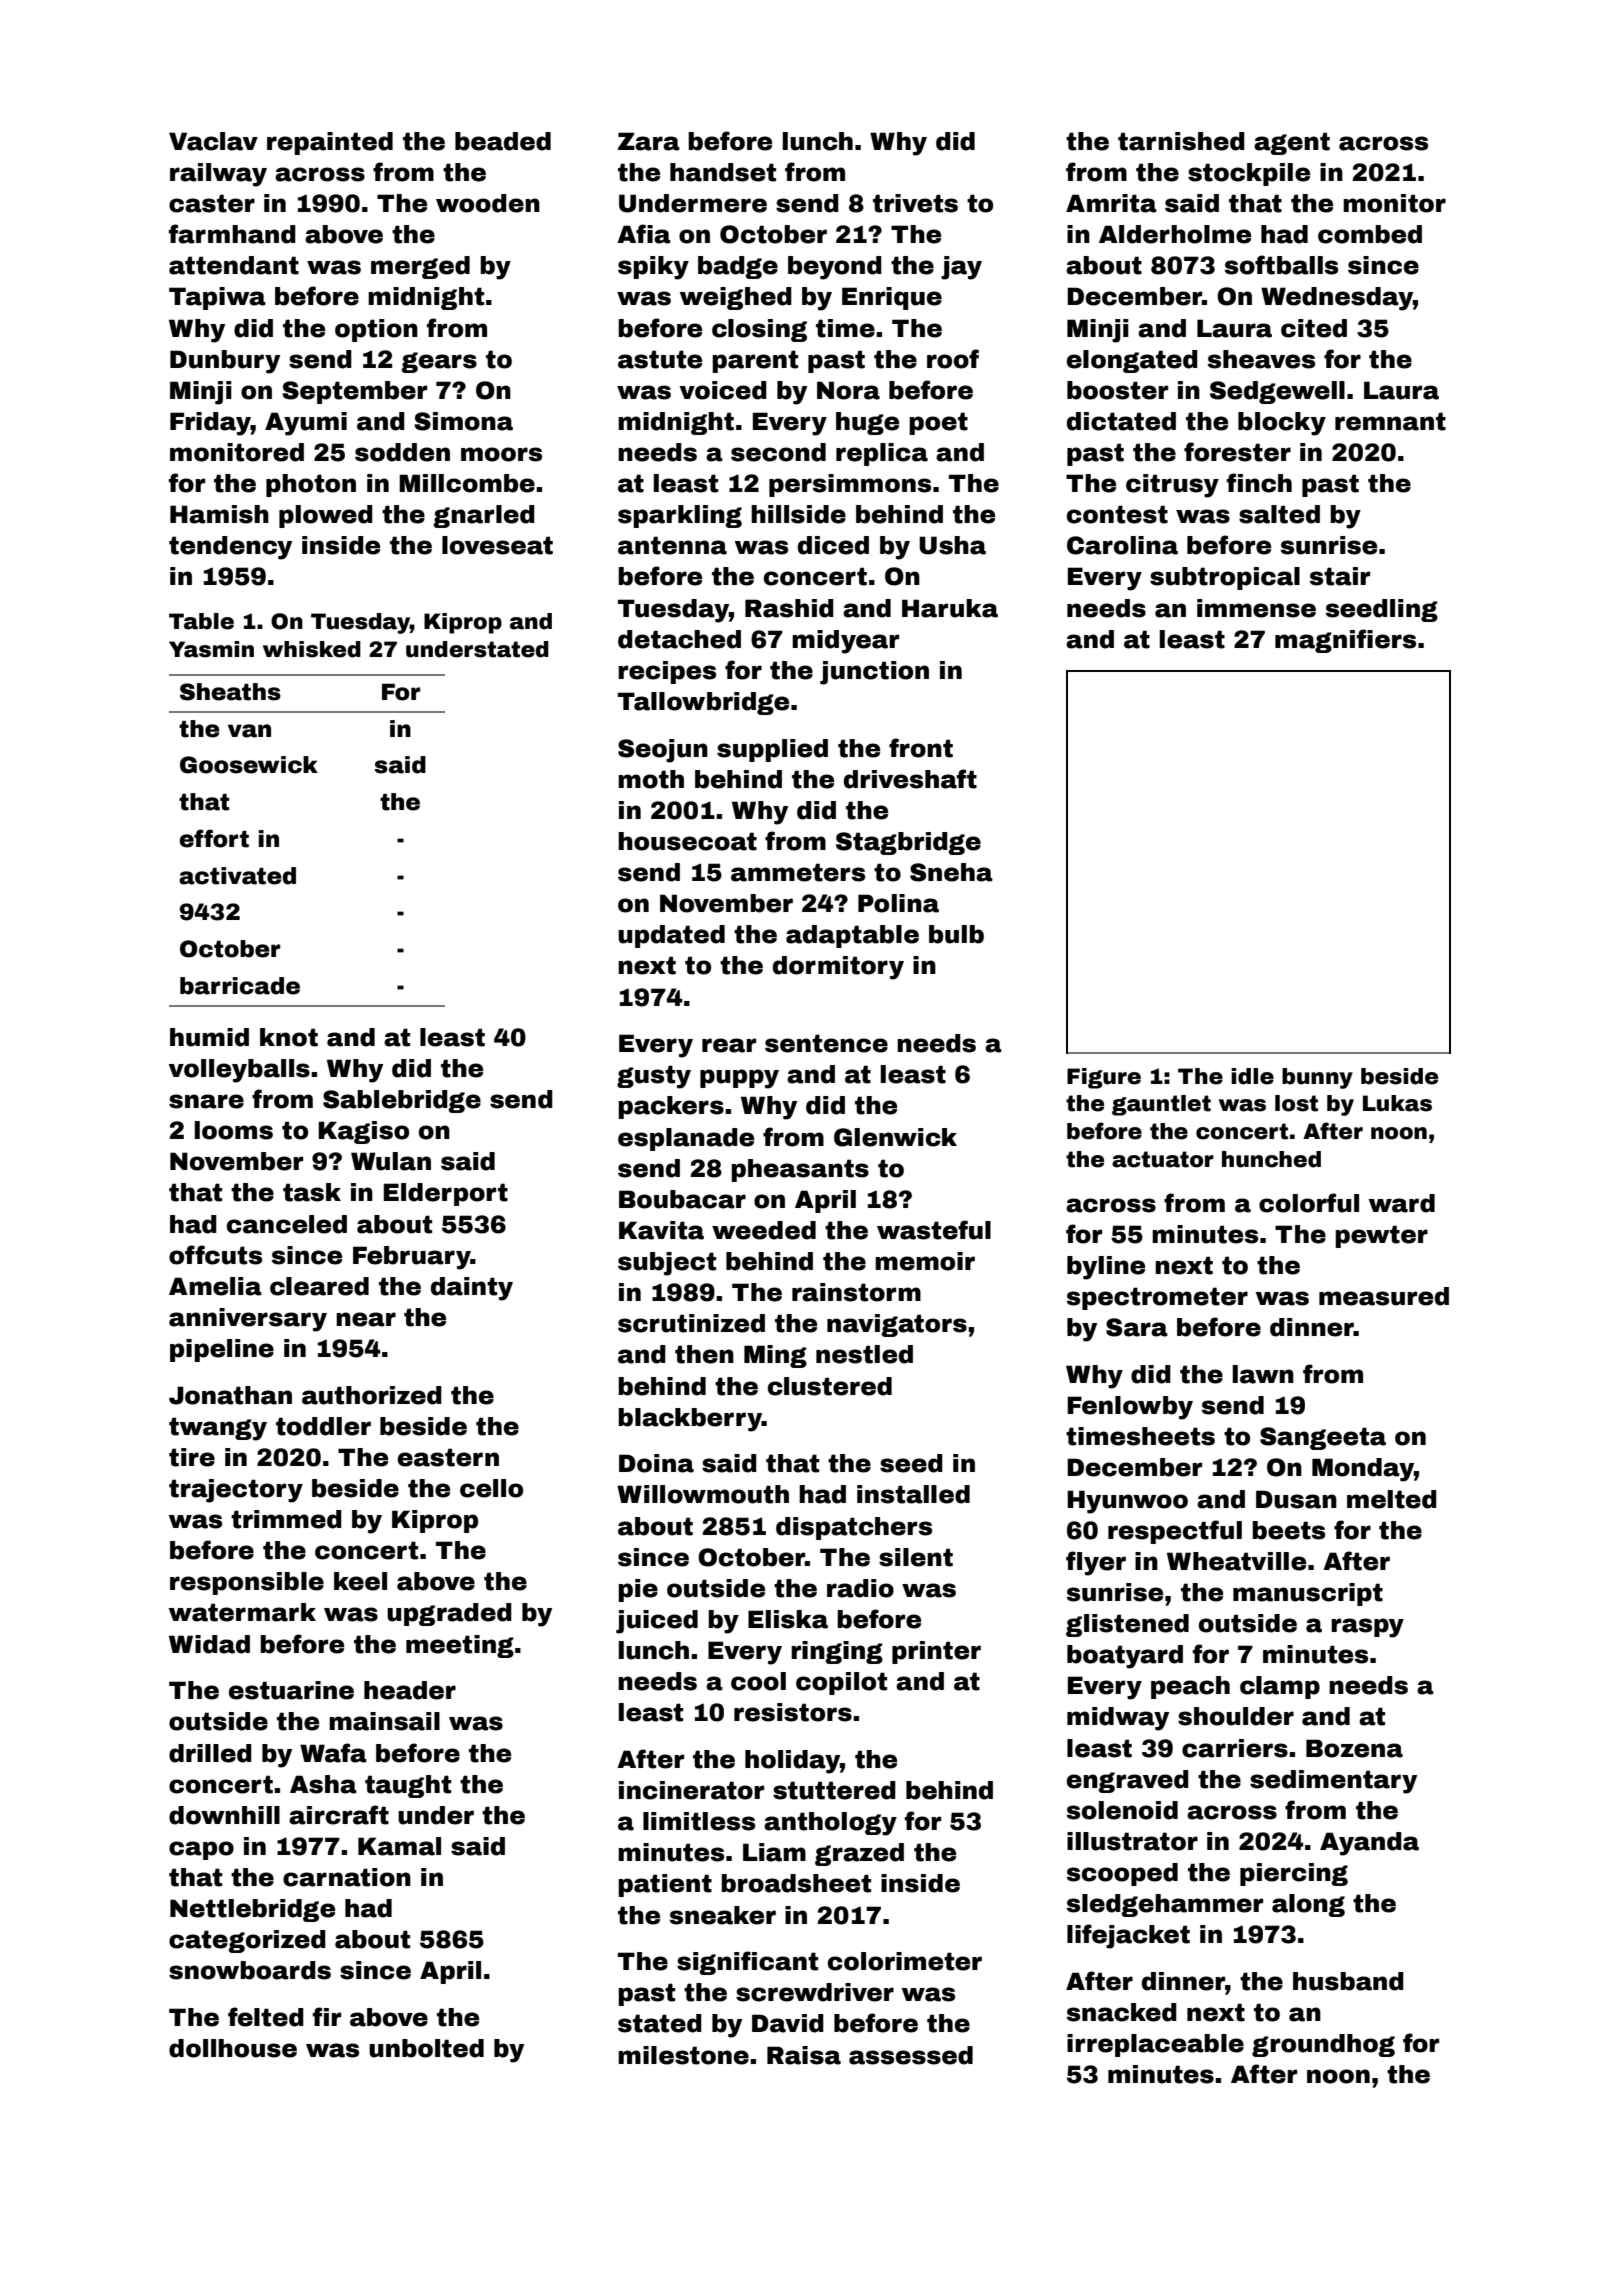 Image resolution: width=1620 pixels, height=2292 pixels. What do you see at coordinates (925, 1261) in the screenshot?
I see `memoir` at bounding box center [925, 1261].
